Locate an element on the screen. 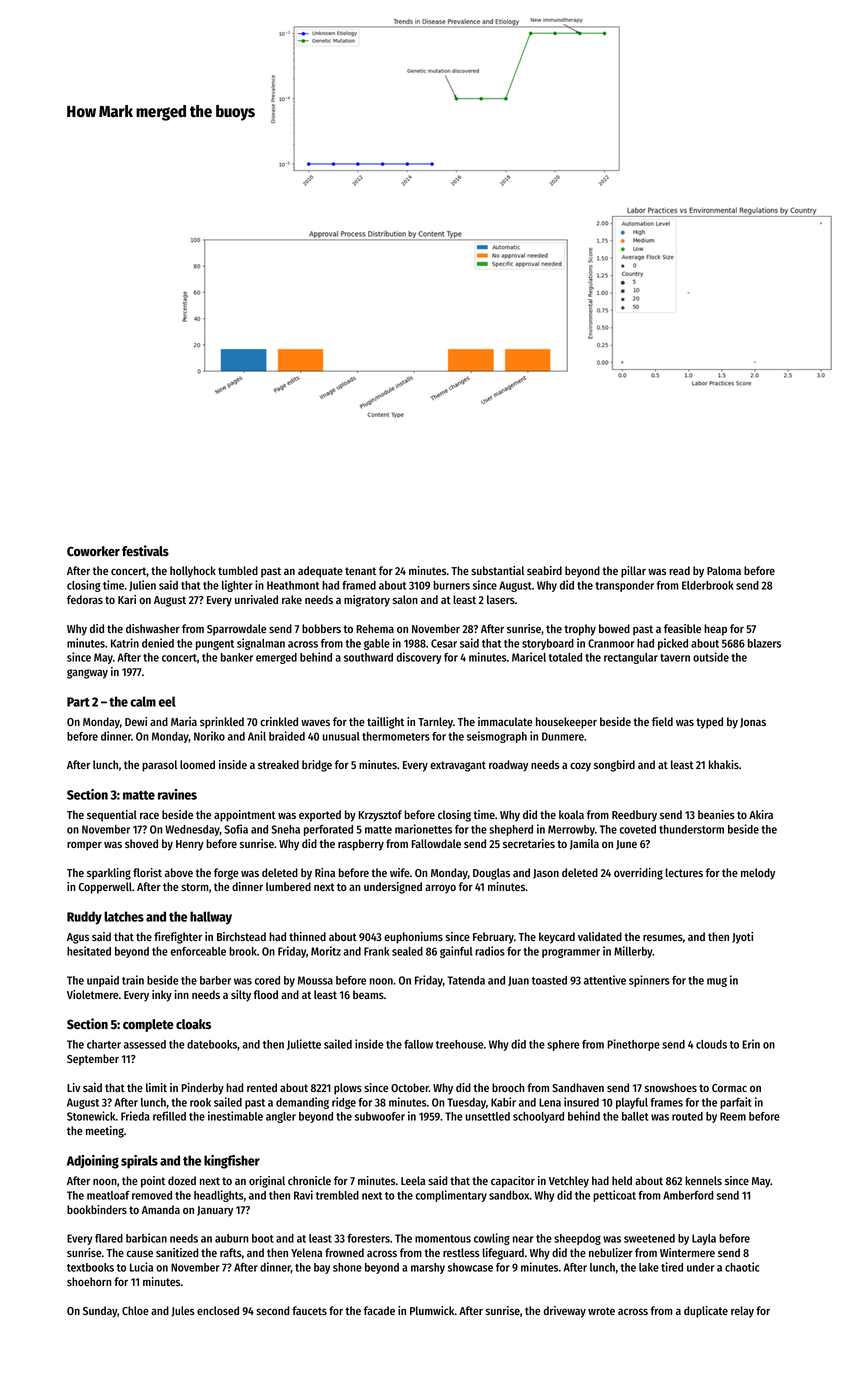 This screenshot has width=849, height=1400. tenant is located at coordinates (360, 571).
